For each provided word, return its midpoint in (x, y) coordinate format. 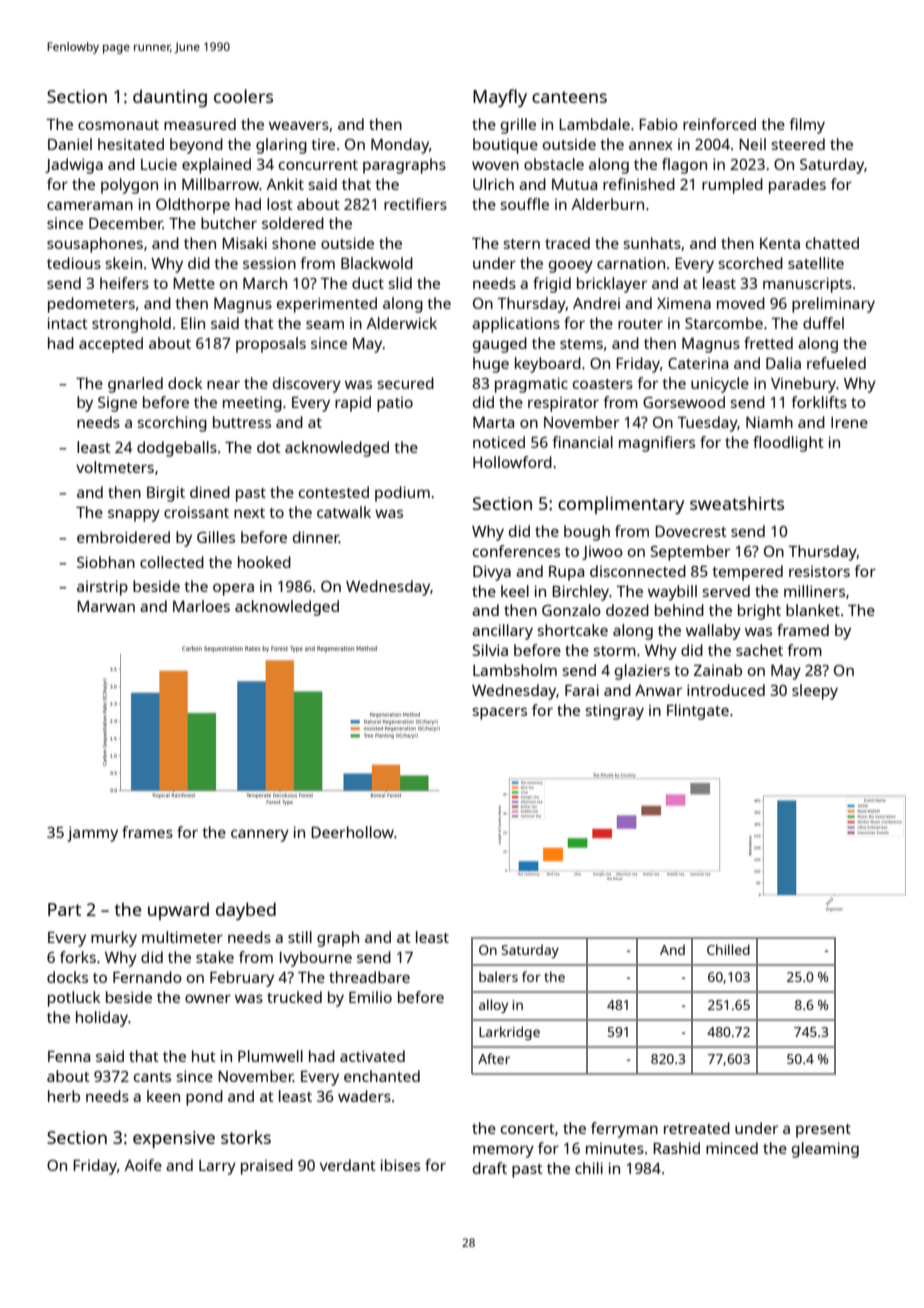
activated (372, 1056)
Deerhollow (352, 832)
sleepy (815, 692)
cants (152, 1077)
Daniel (70, 144)
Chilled (728, 949)
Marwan (106, 606)
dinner (316, 537)
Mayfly (500, 98)
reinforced (719, 124)
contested (334, 492)
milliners (814, 591)
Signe (117, 404)
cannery (260, 835)
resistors (819, 571)
